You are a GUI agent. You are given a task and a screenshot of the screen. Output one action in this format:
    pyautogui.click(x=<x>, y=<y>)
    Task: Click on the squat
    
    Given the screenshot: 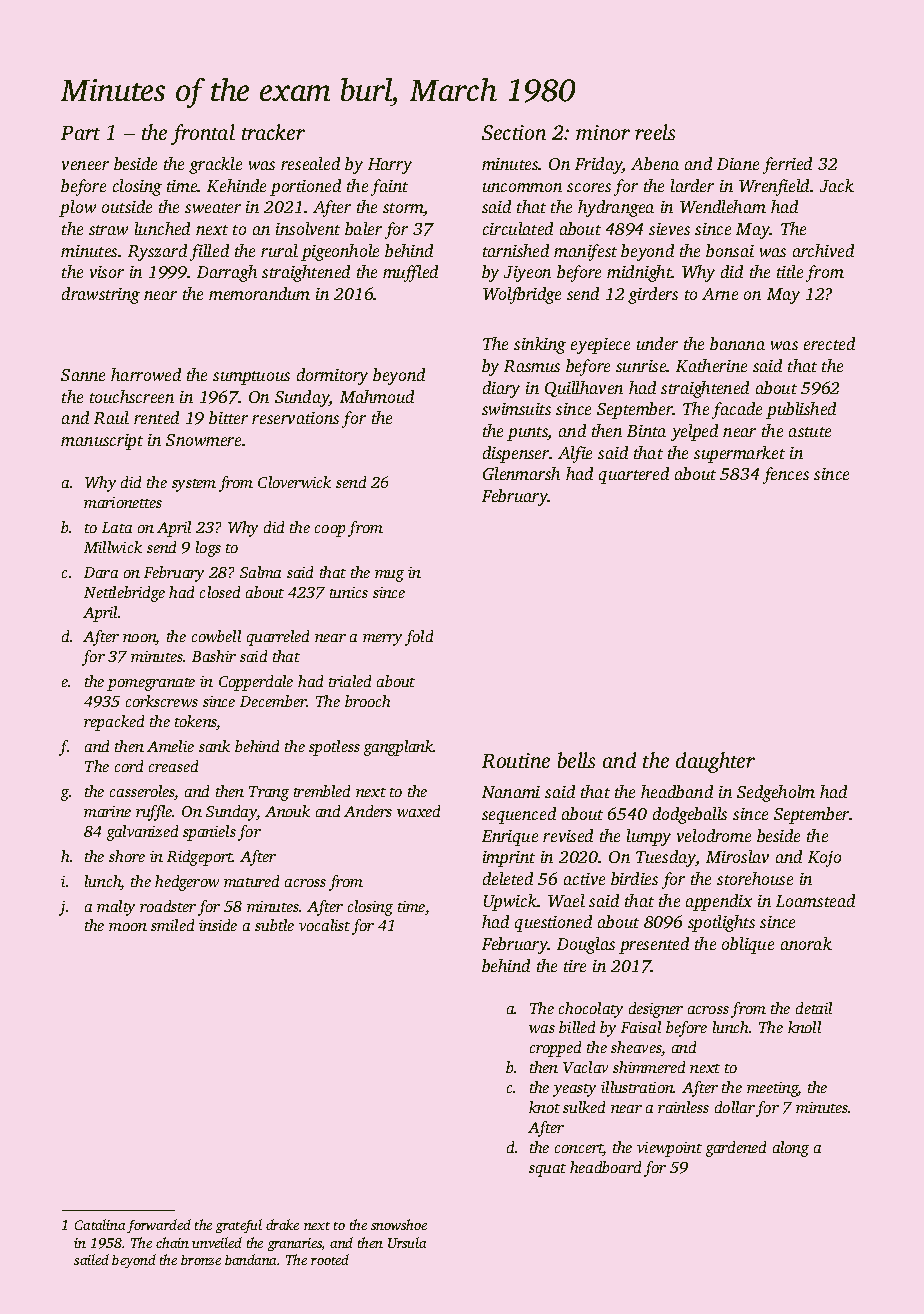 What is the action you would take?
    pyautogui.click(x=547, y=1170)
